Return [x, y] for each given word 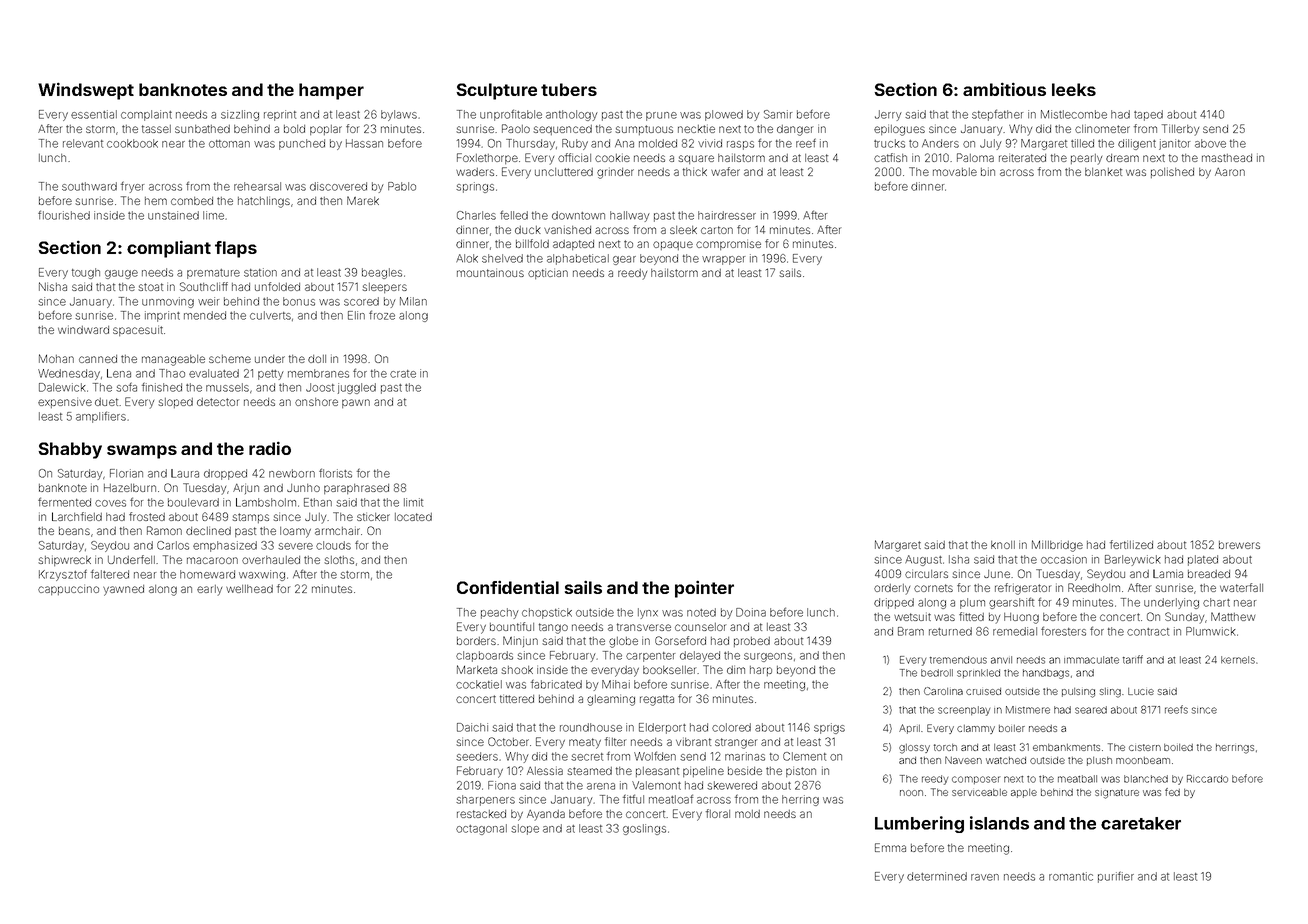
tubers [569, 89]
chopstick [547, 613]
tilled [1082, 143]
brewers [1239, 545]
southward [89, 186]
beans [74, 531]
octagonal [481, 829]
